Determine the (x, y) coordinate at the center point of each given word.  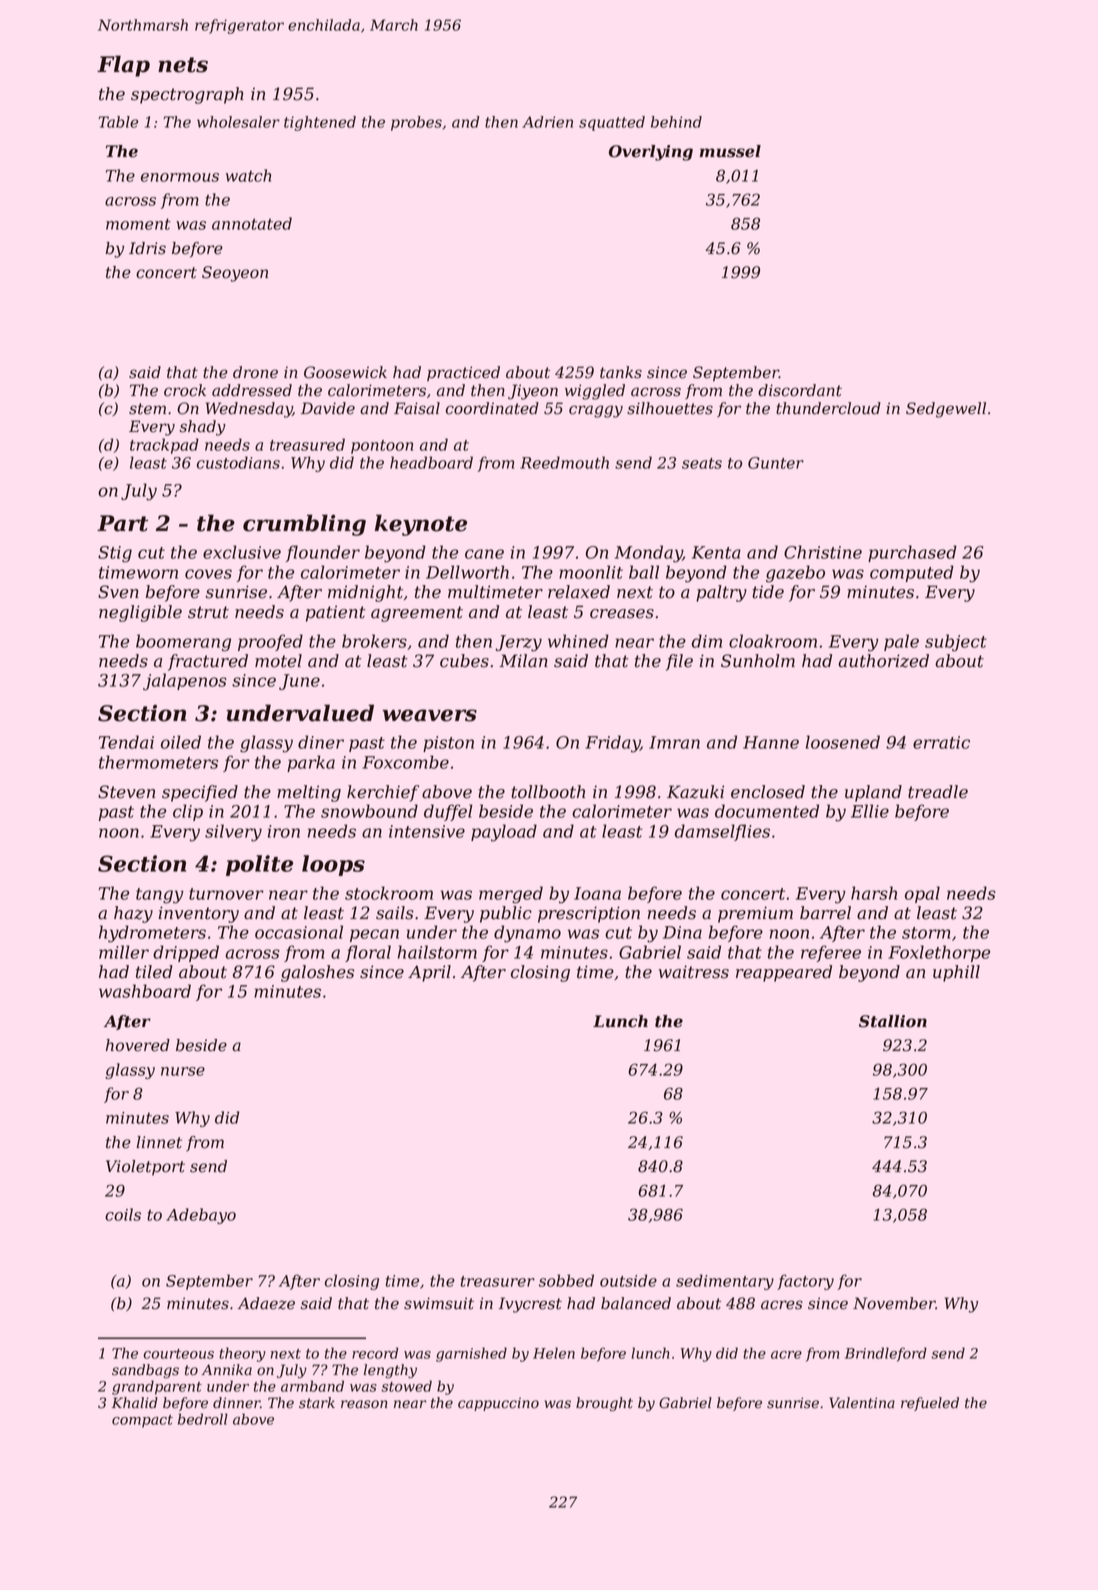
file (679, 662)
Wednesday (249, 410)
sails (395, 913)
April (429, 973)
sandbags (145, 1371)
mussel (730, 151)
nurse (183, 1071)
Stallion (893, 1021)
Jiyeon (533, 392)
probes (416, 123)
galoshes (317, 973)
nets (183, 65)
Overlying (651, 153)
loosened (843, 742)
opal (922, 894)
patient (336, 613)
